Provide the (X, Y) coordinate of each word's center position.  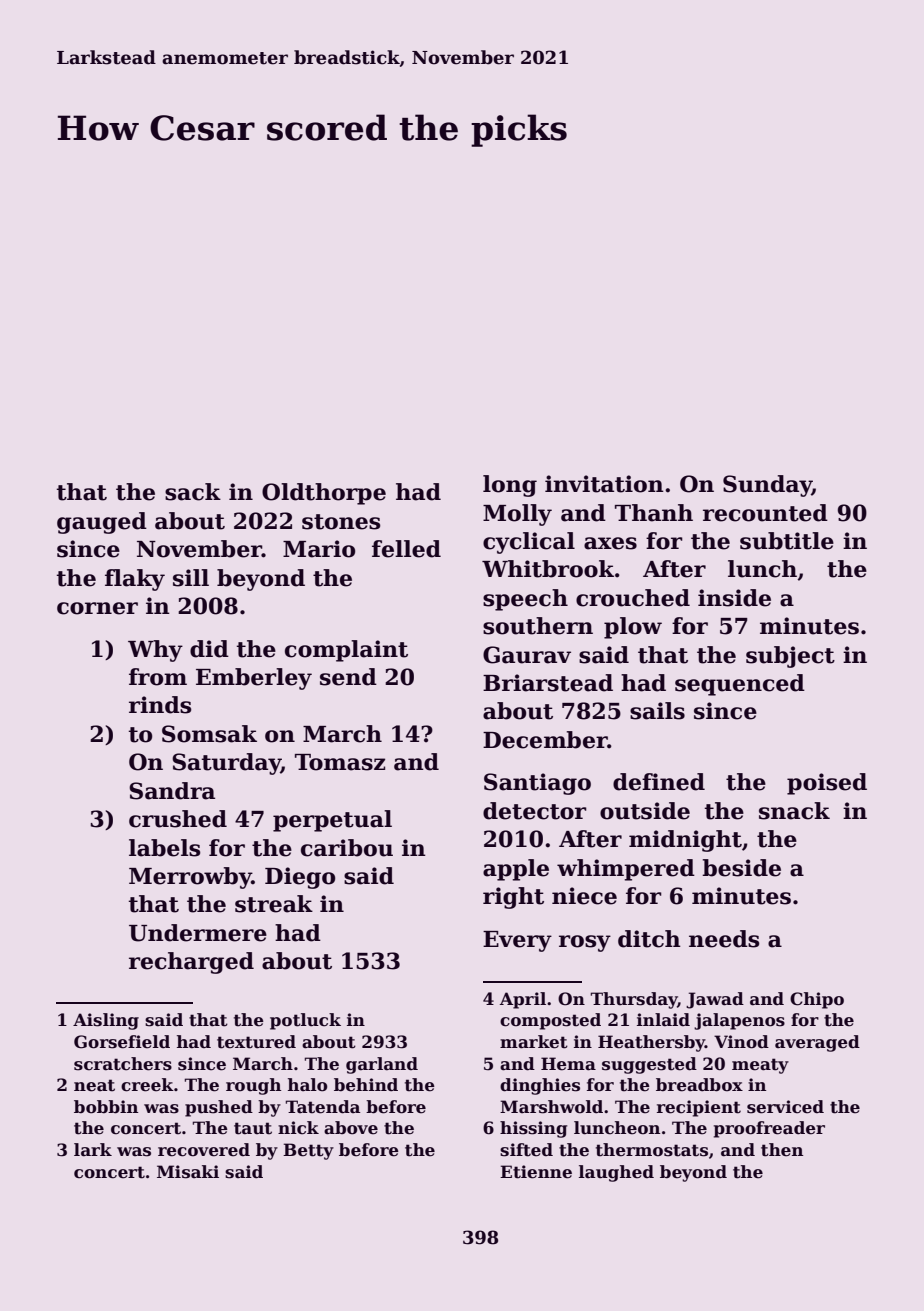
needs (724, 939)
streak (274, 904)
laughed (616, 1173)
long (510, 486)
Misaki (188, 1172)
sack (193, 492)
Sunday (767, 486)
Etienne (536, 1172)
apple (516, 870)
